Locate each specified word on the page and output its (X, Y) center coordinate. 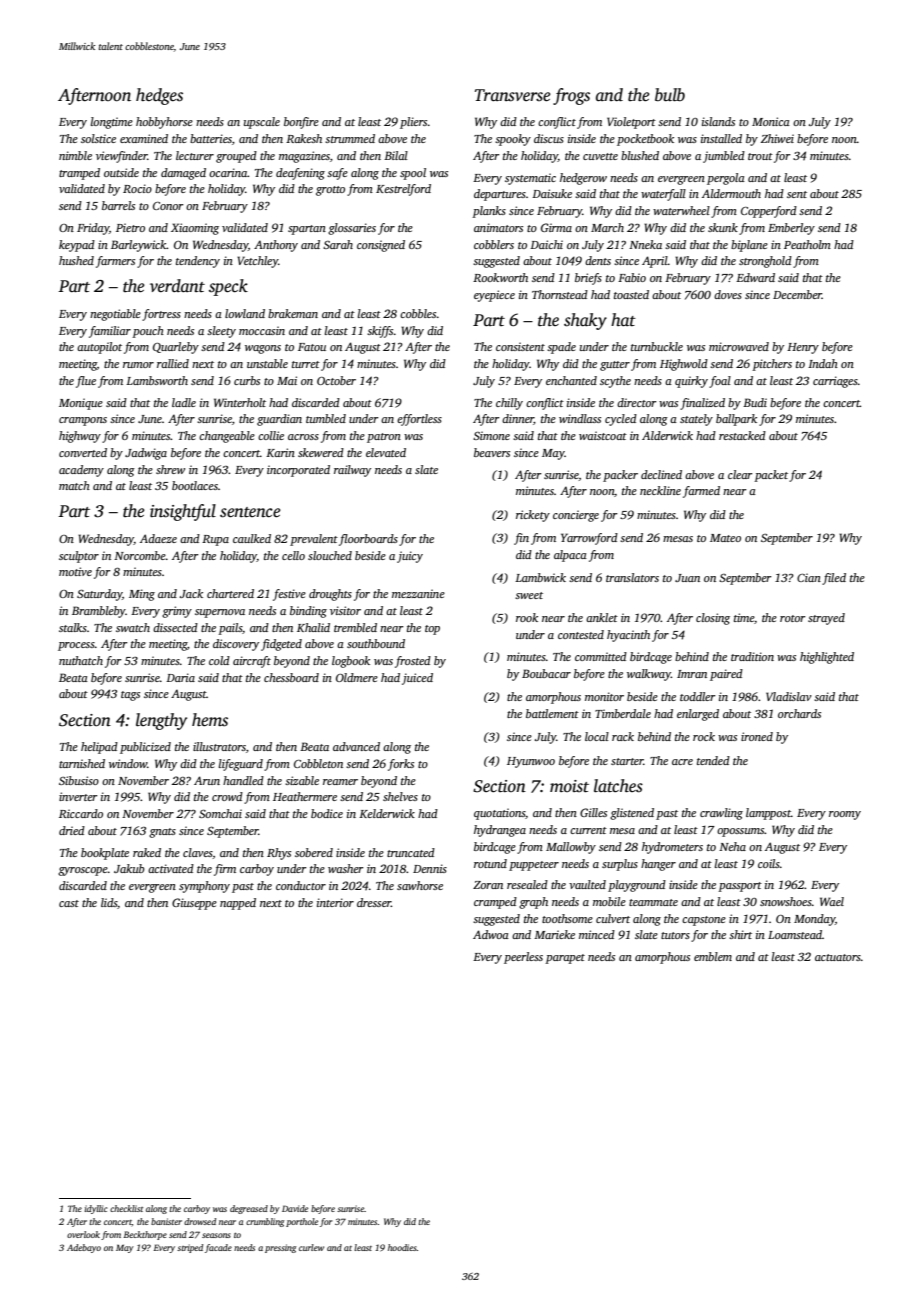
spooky (513, 140)
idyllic (95, 1209)
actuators (838, 957)
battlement (552, 713)
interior (335, 902)
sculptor (79, 557)
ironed (757, 736)
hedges (159, 96)
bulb (670, 95)
